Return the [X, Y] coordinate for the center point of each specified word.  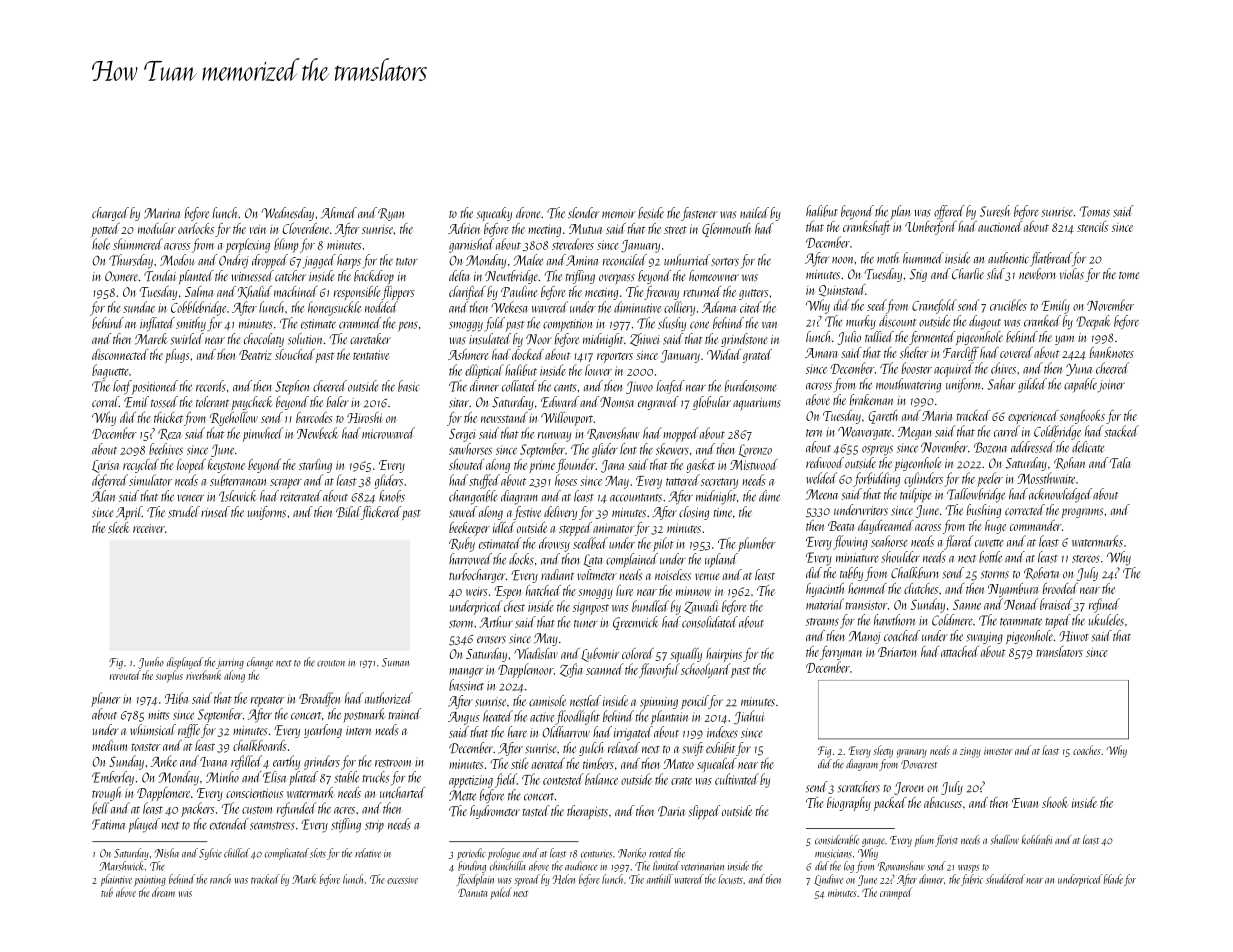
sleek [119, 527]
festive [527, 513]
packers [198, 809]
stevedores [573, 244]
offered [949, 212]
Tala [1120, 463]
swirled [187, 339]
